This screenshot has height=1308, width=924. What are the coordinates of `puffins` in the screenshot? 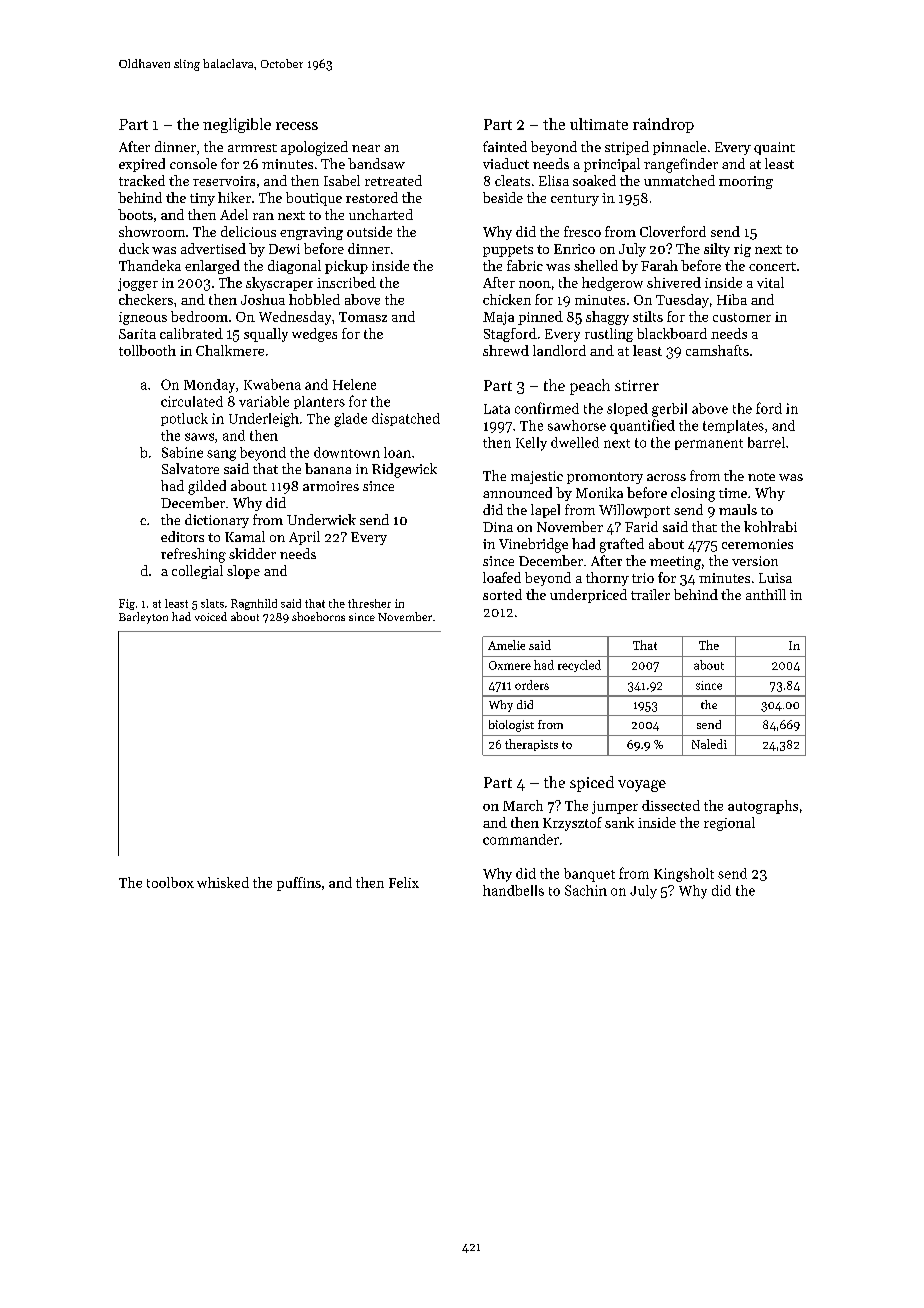 It's located at (299, 884).
